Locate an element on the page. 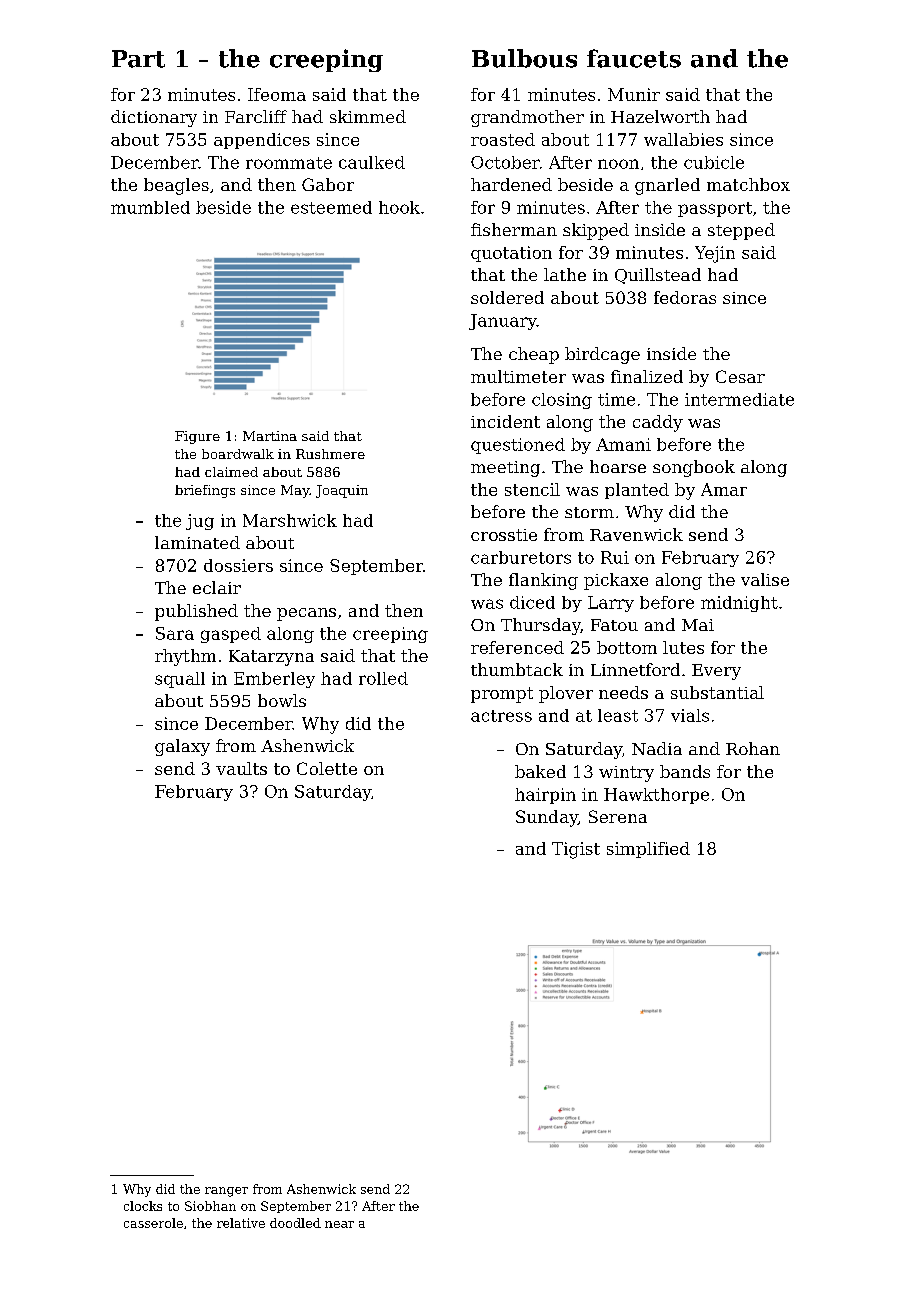 The image size is (908, 1316). pickaxe is located at coordinates (616, 581).
